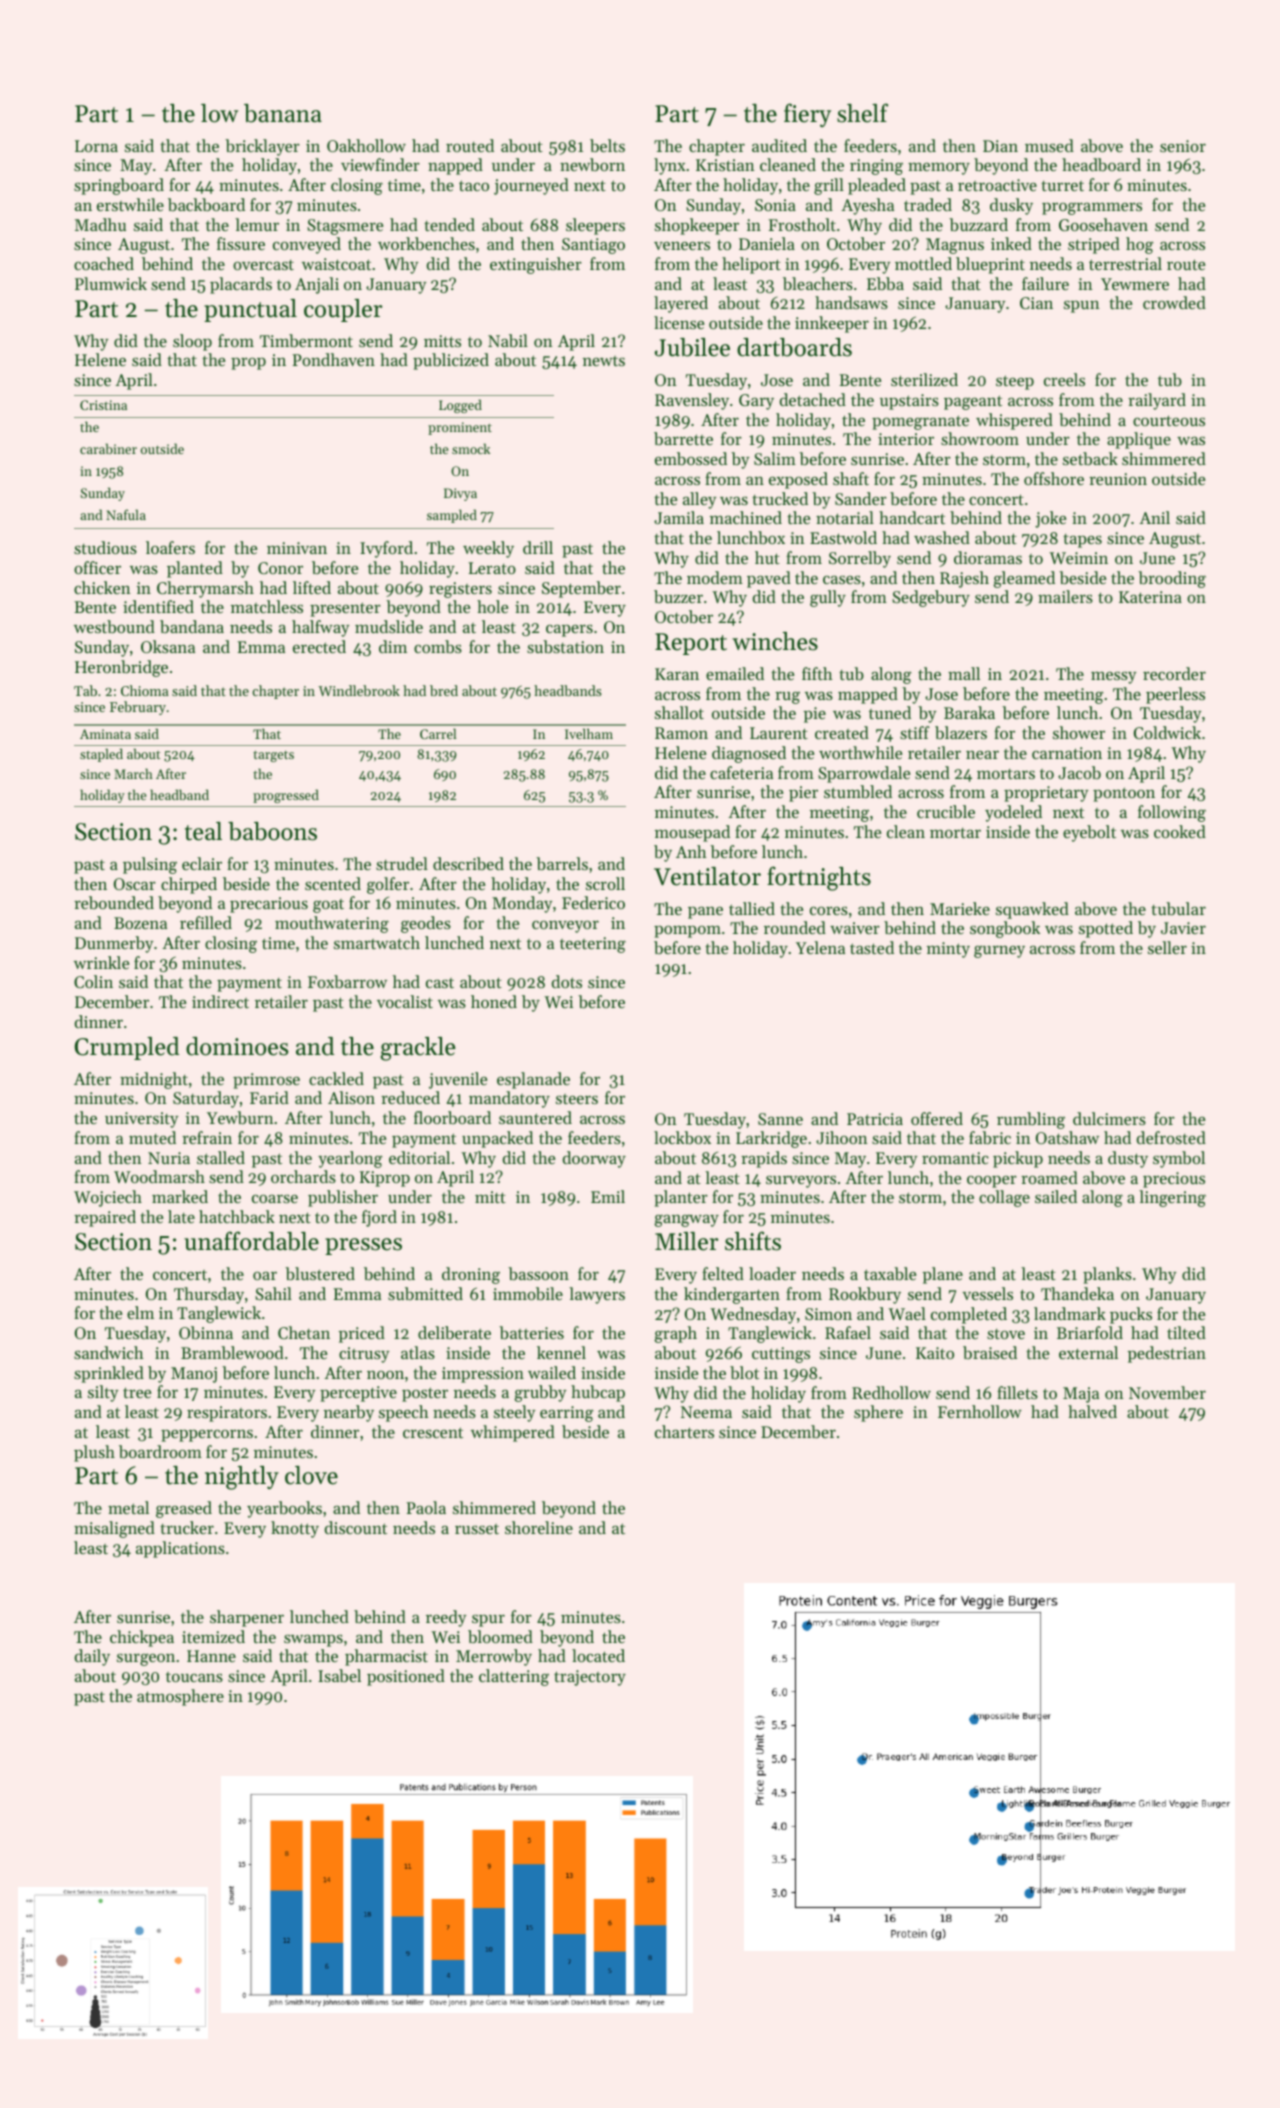 Image resolution: width=1280 pixels, height=2108 pixels. What do you see at coordinates (1054, 478) in the screenshot?
I see `offshore` at bounding box center [1054, 478].
